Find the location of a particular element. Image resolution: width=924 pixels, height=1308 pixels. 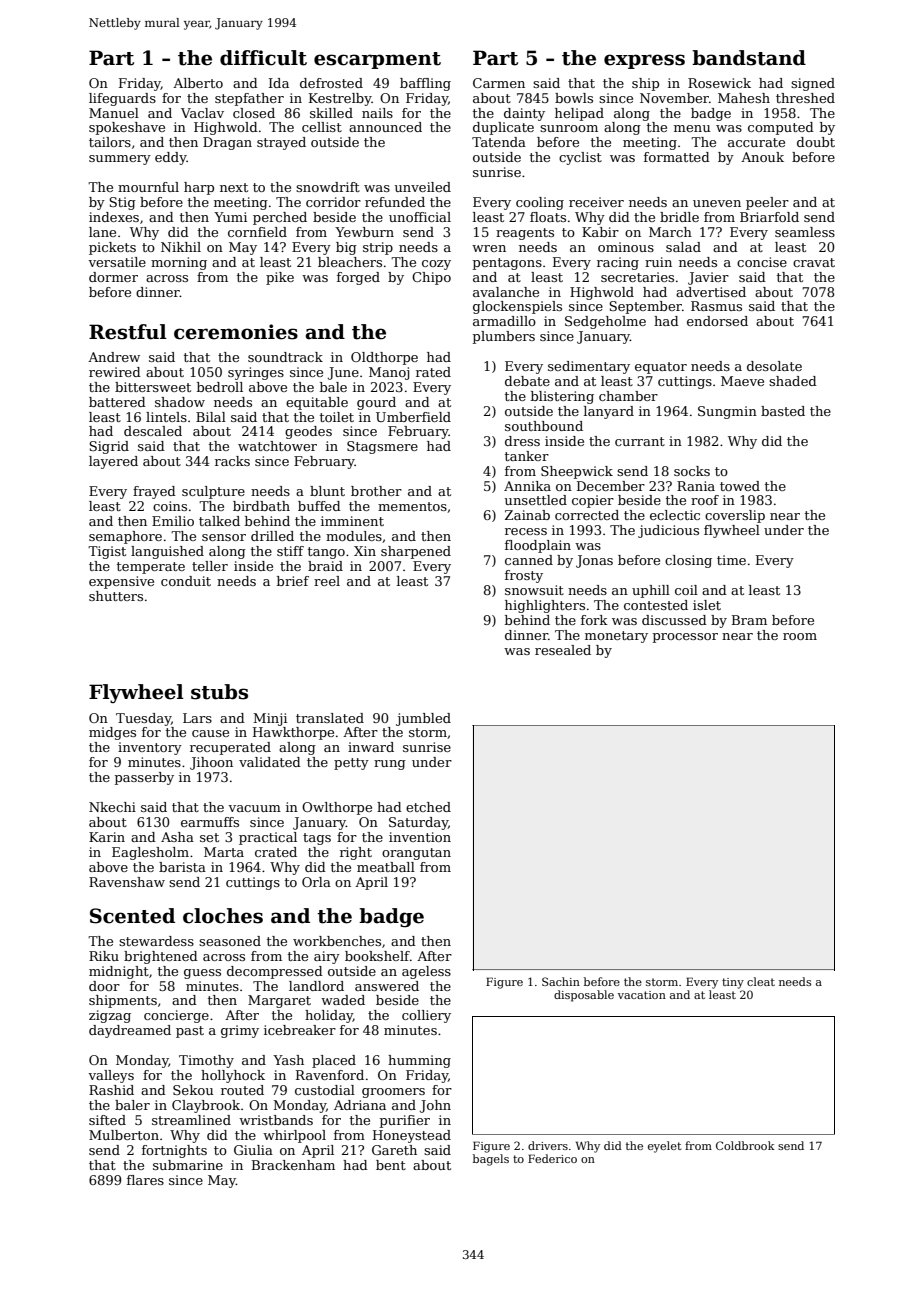

Sheepwick is located at coordinates (577, 472).
